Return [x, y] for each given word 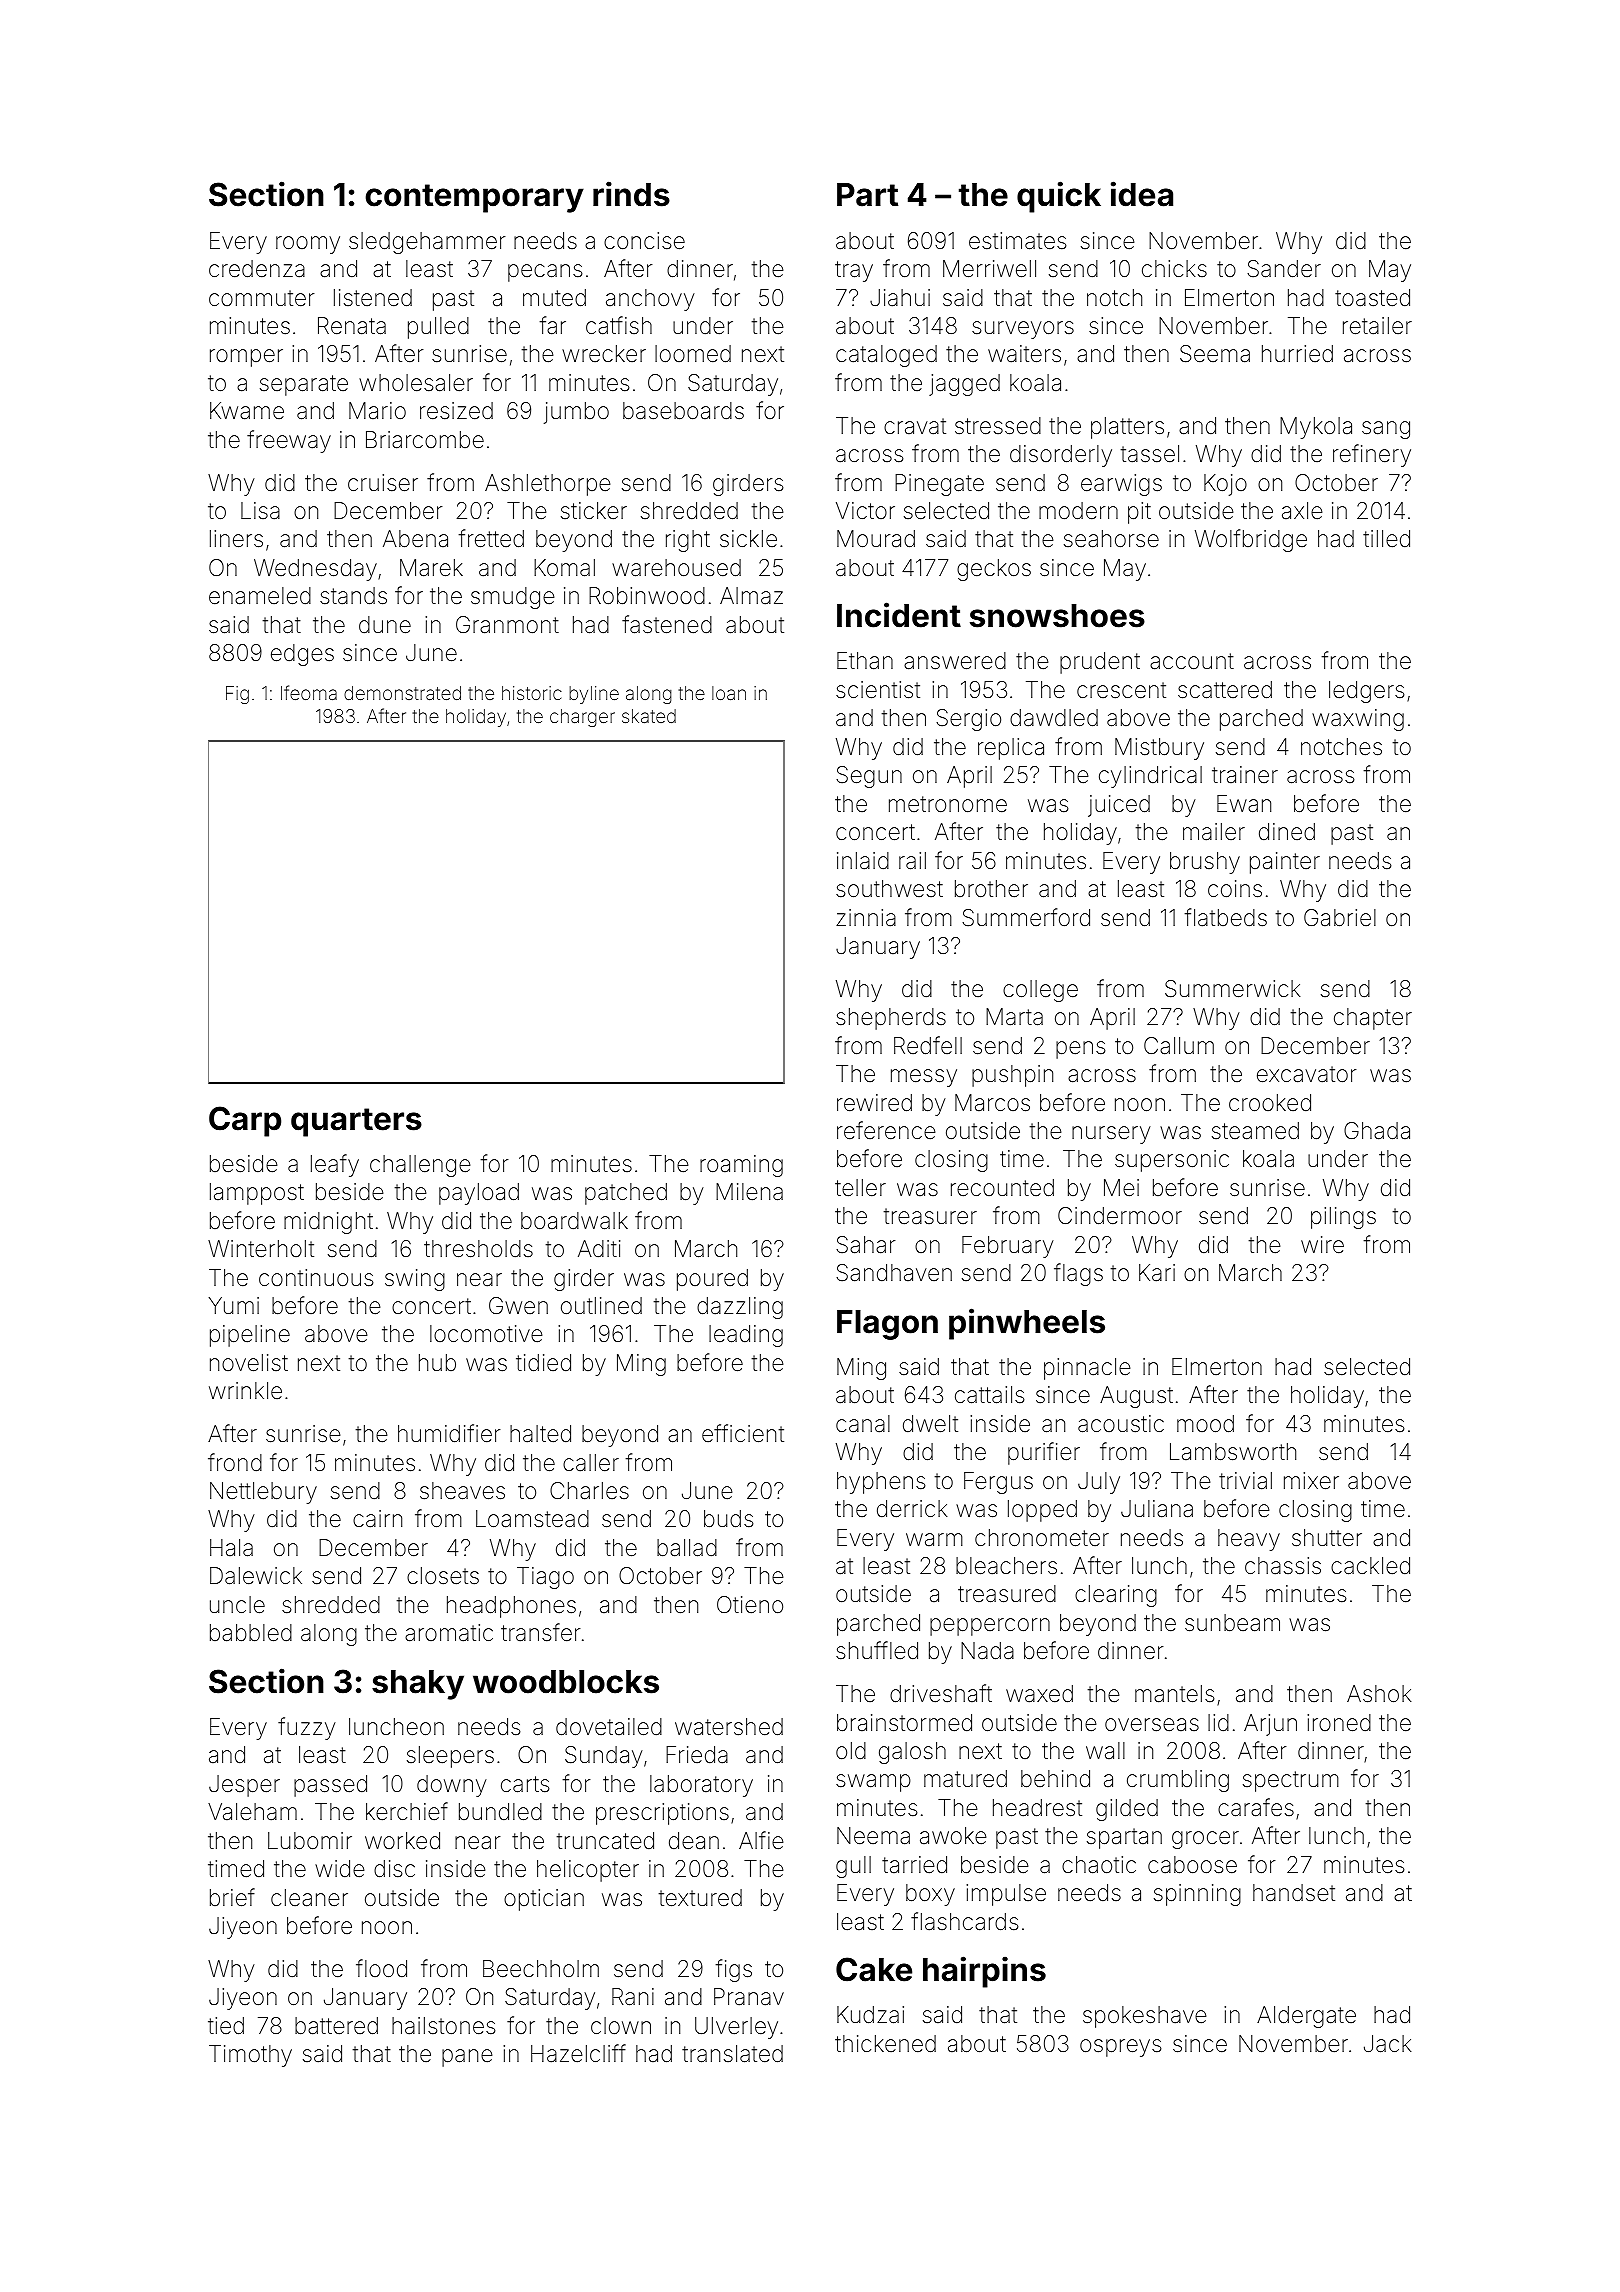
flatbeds [1226, 917]
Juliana [1157, 1509]
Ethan [865, 661]
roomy [308, 245]
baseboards [683, 411]
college [1040, 991]
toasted [1372, 298]
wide [339, 1869]
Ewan [1244, 804]
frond [235, 1462]
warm [934, 1540]
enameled [260, 596]
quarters [356, 1122]
